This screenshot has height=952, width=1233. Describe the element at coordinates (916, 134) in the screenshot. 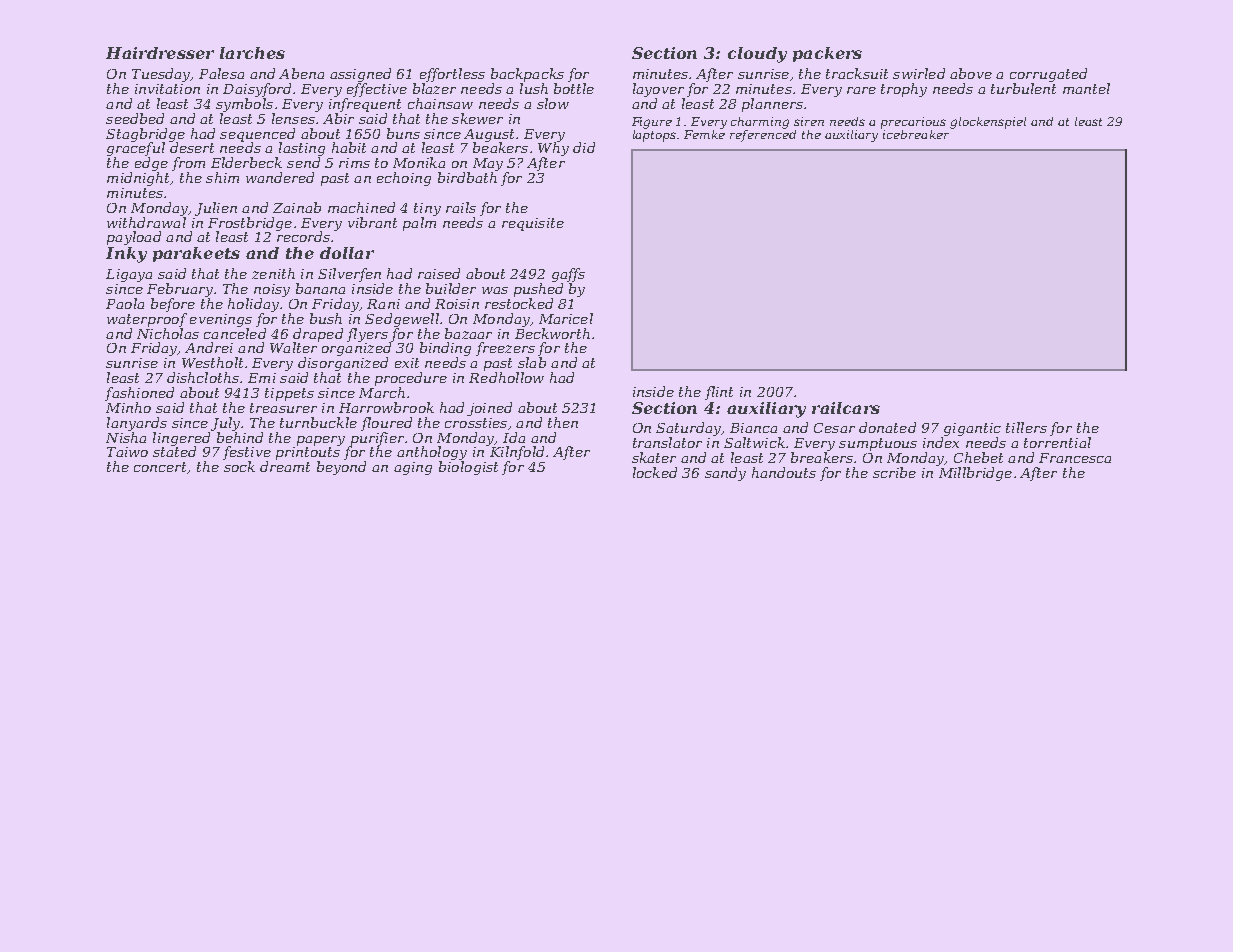

I see `icebreaker` at that location.
